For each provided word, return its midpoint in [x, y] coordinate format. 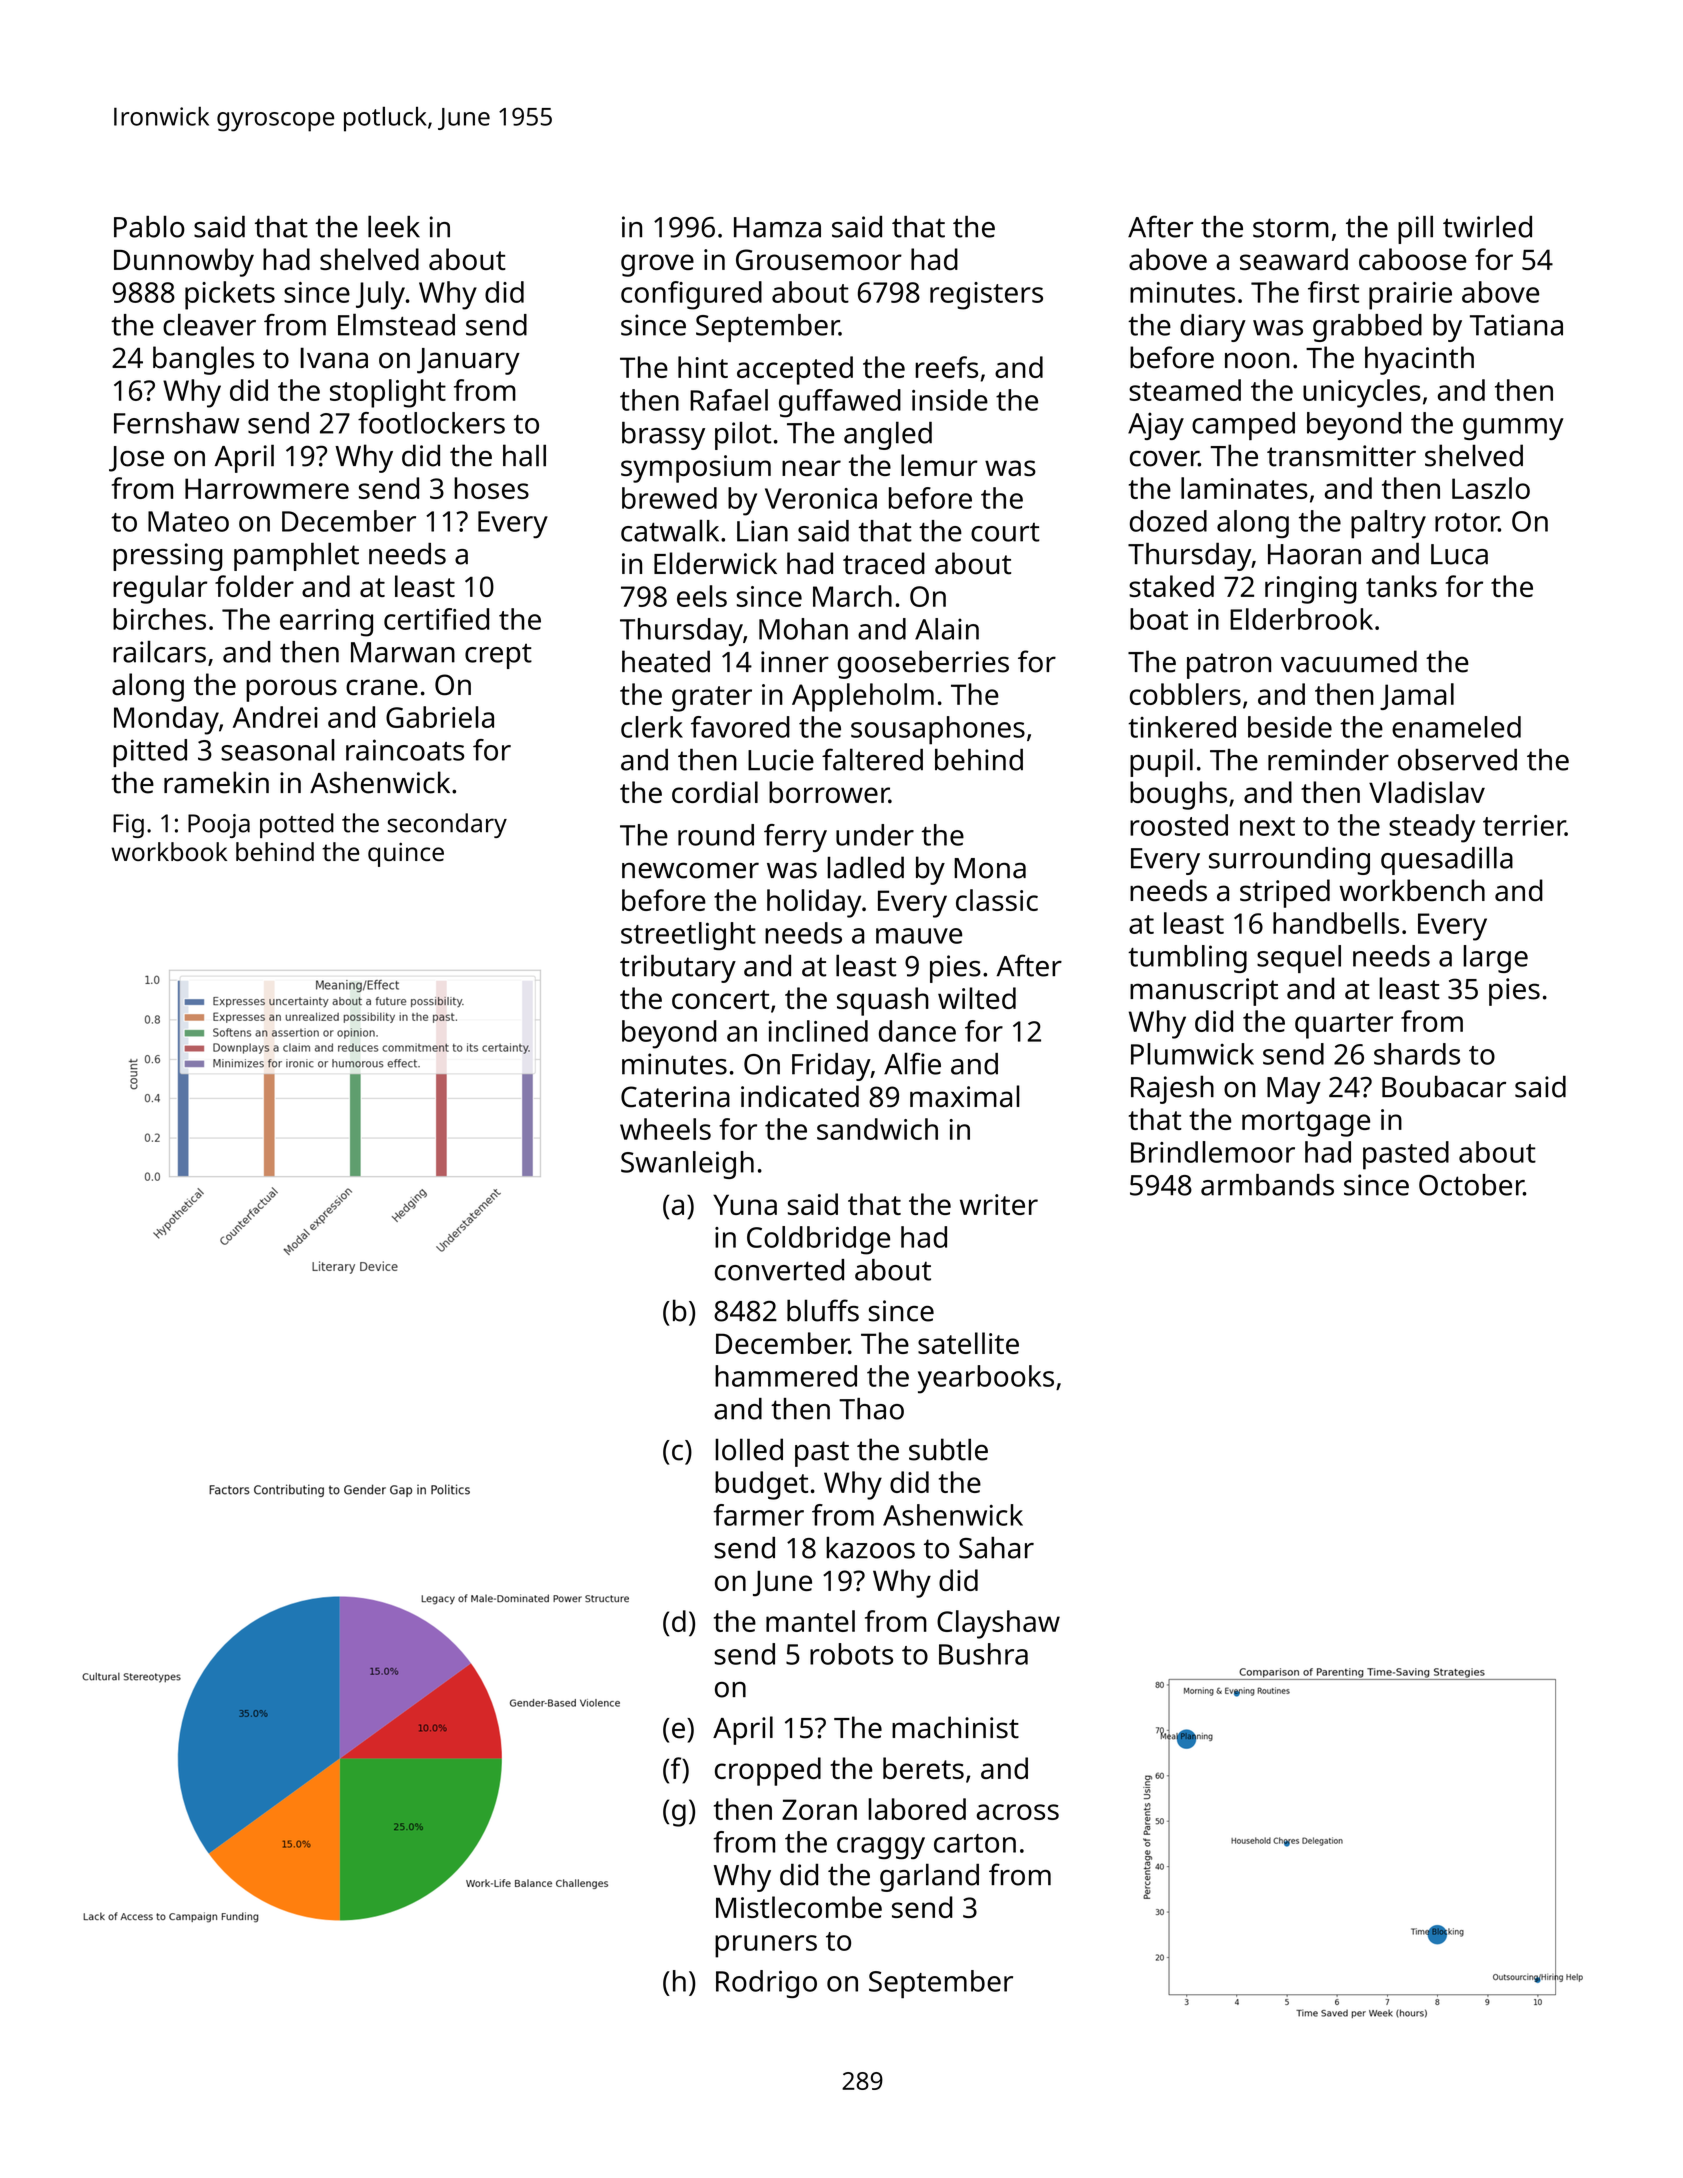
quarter [1344, 1026]
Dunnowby [184, 262]
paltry [1388, 524]
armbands [1267, 1185]
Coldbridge [818, 1240]
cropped [768, 1771]
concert [720, 999]
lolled [749, 1449]
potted [297, 825]
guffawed [840, 403]
